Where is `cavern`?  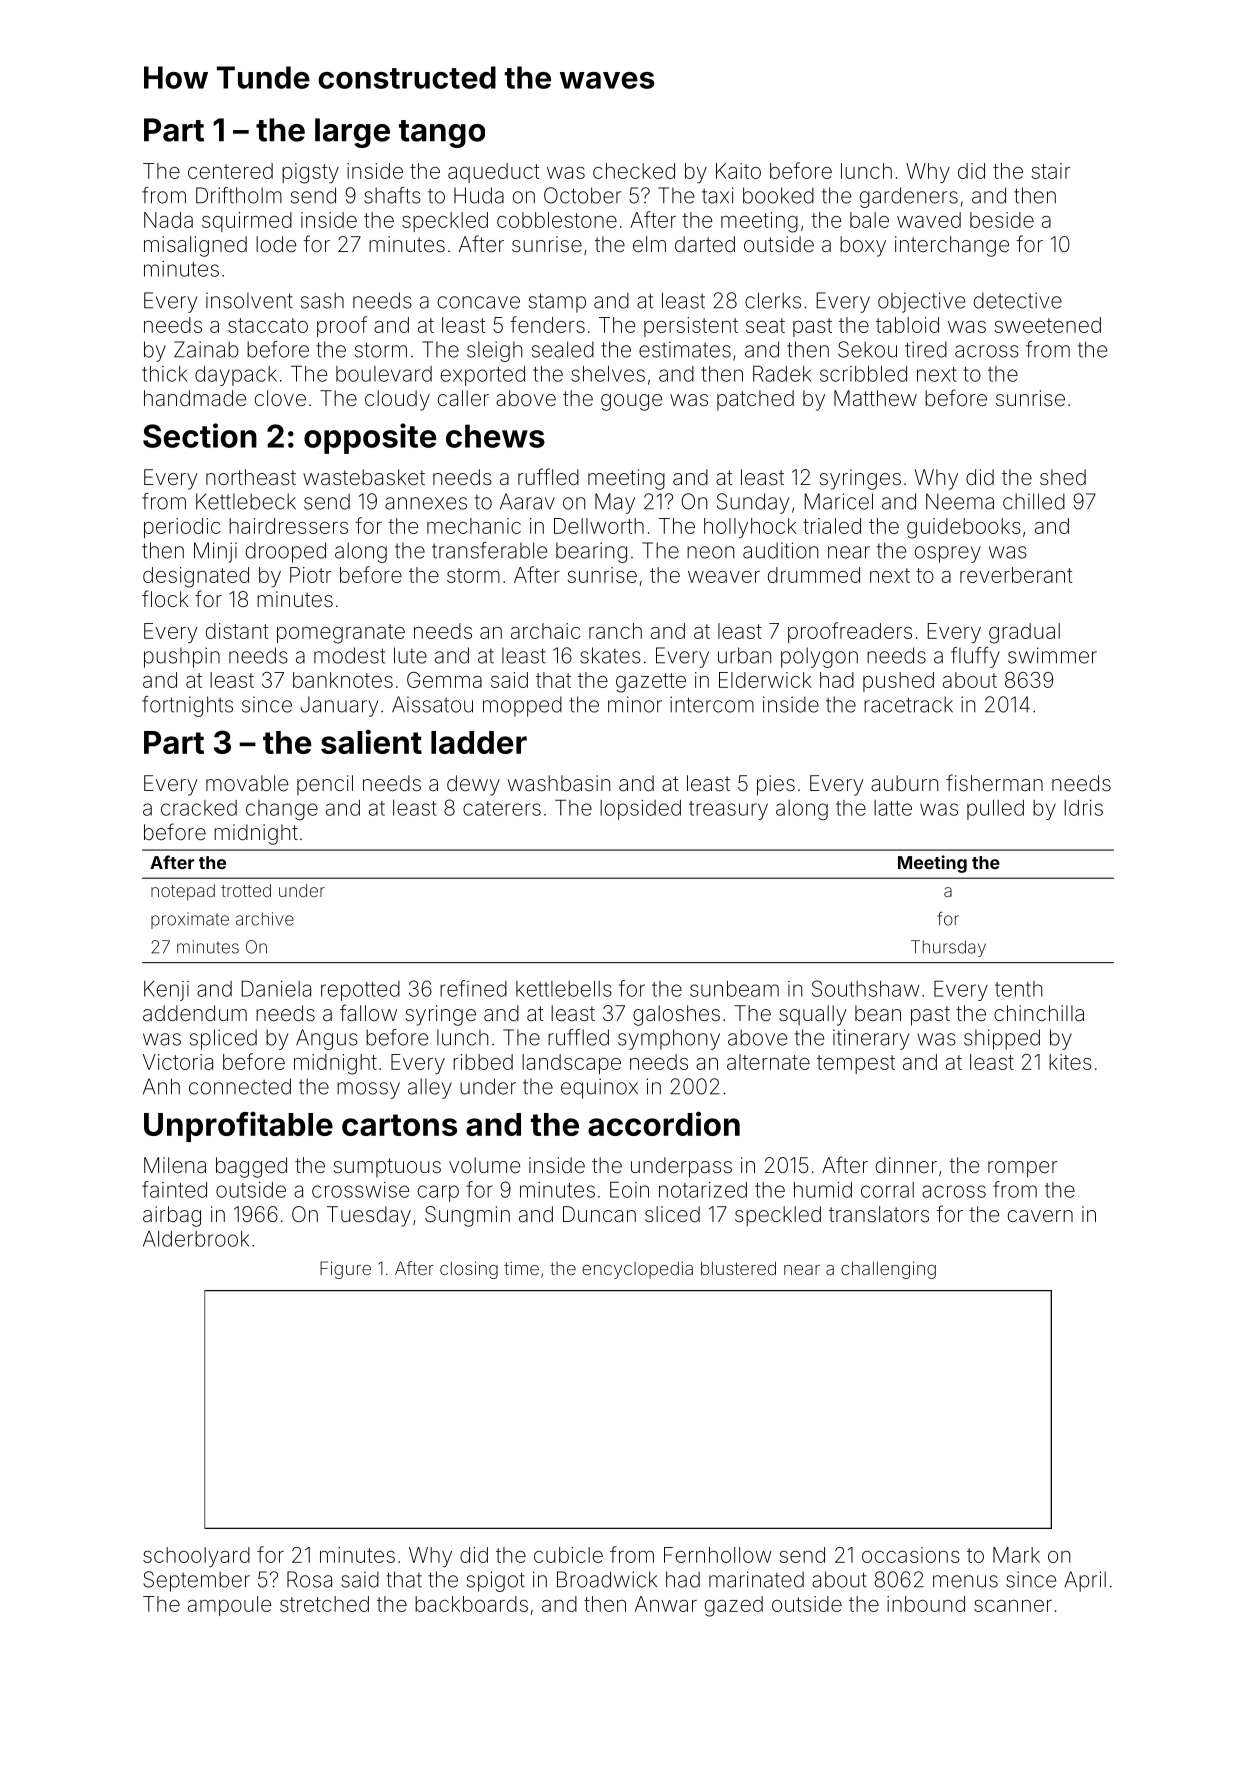 cavern is located at coordinates (1040, 1216).
